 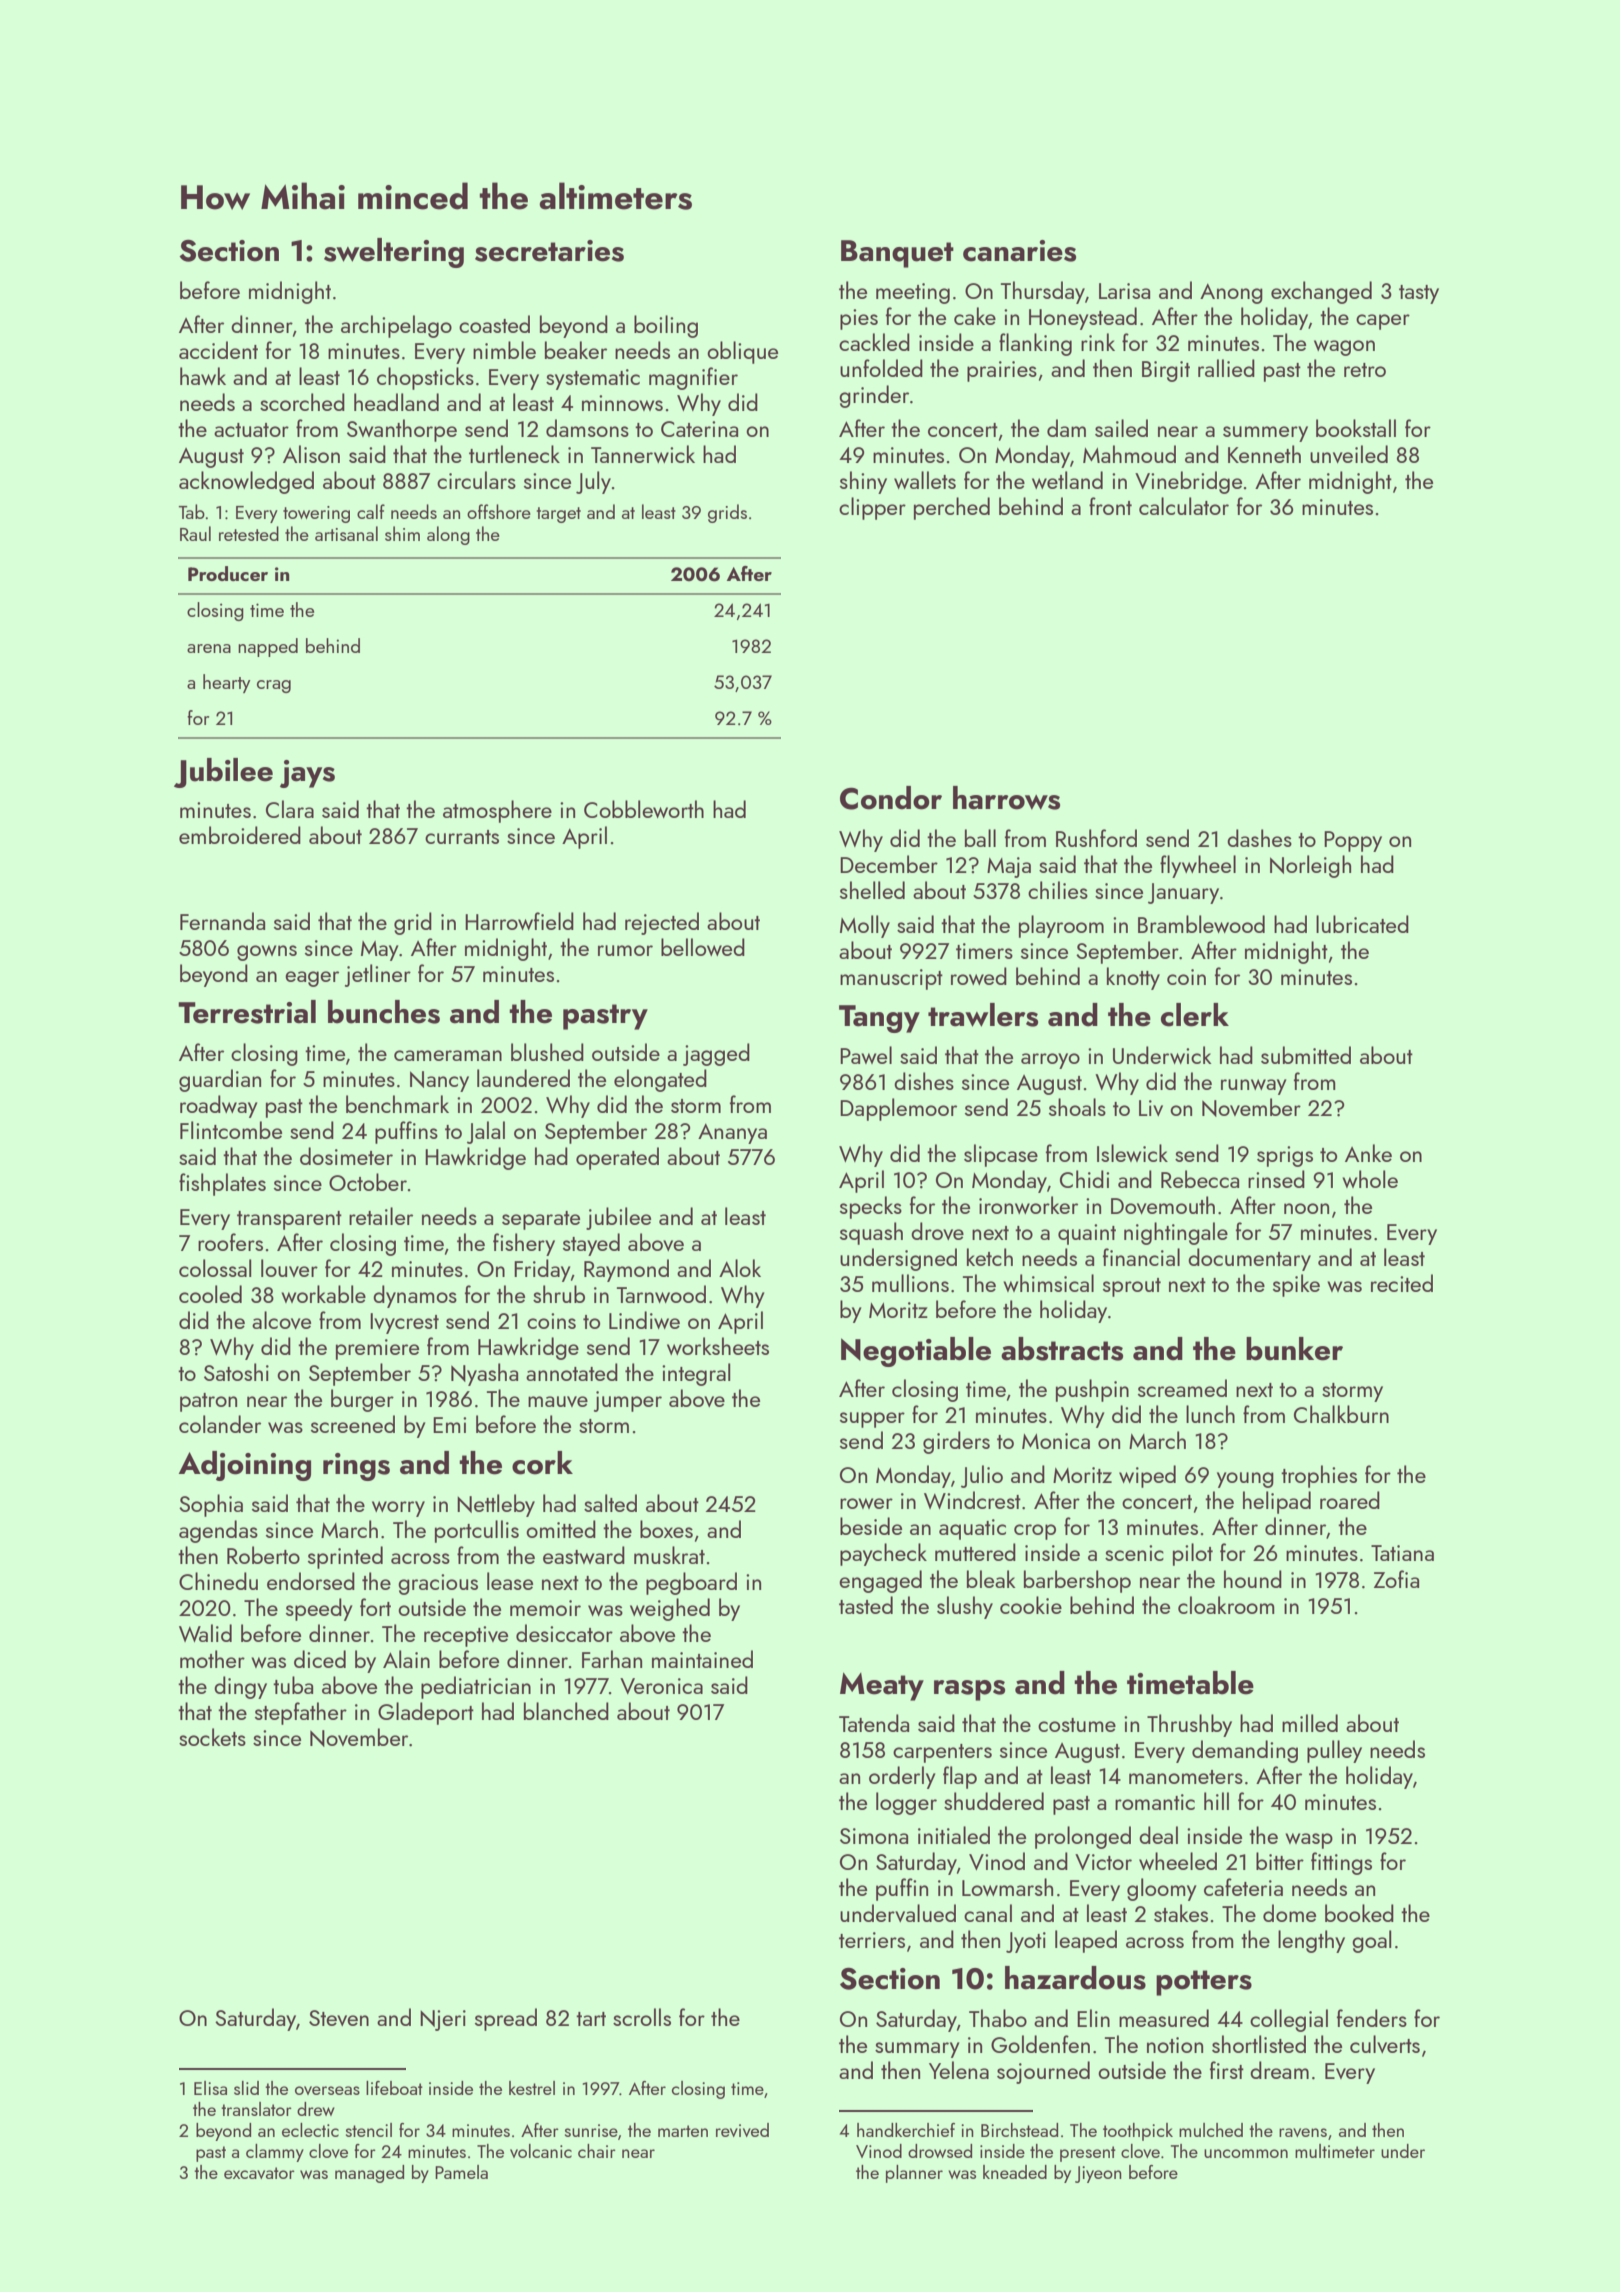 I want to click on shiny, so click(x=863, y=482).
